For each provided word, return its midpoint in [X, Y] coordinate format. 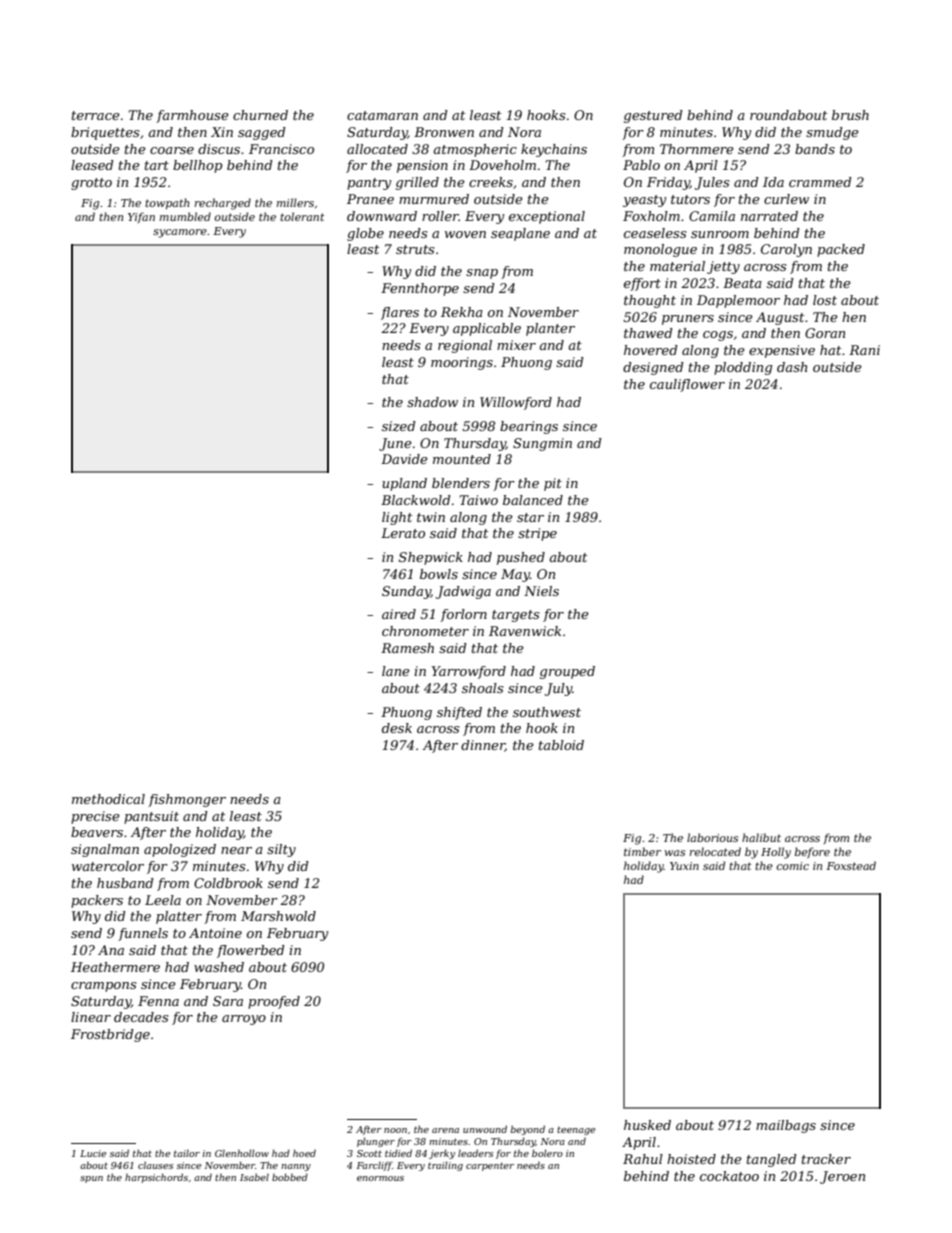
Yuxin [684, 866]
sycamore [180, 233]
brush [850, 115]
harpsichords [156, 1178]
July [558, 689]
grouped [567, 672]
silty [281, 850]
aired [399, 614]
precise [95, 817]
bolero [547, 1153]
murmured [434, 199]
